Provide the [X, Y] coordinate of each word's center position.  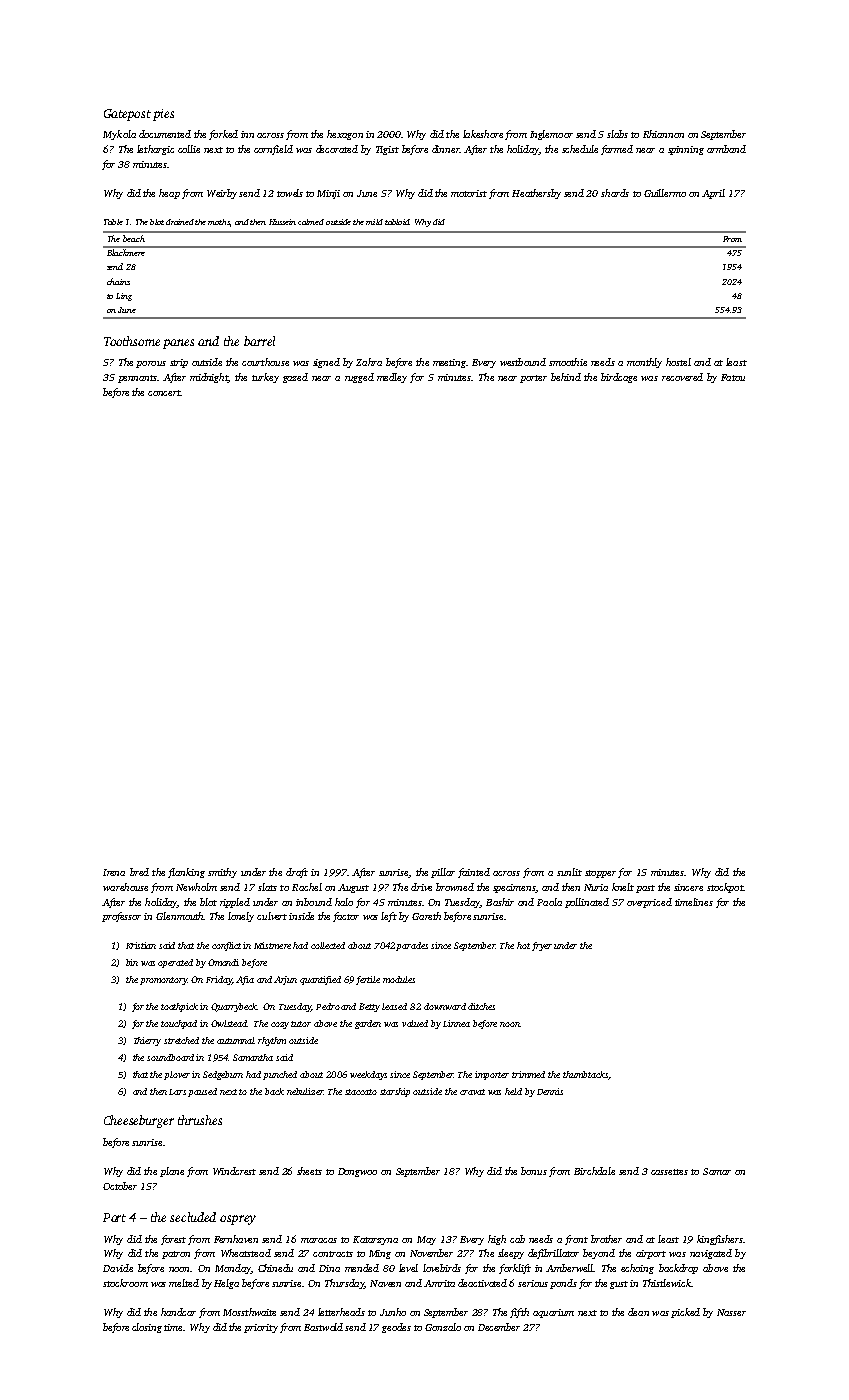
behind [566, 377]
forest [173, 1240]
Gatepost [127, 115]
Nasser [731, 1312]
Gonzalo [443, 1327]
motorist [469, 193]
